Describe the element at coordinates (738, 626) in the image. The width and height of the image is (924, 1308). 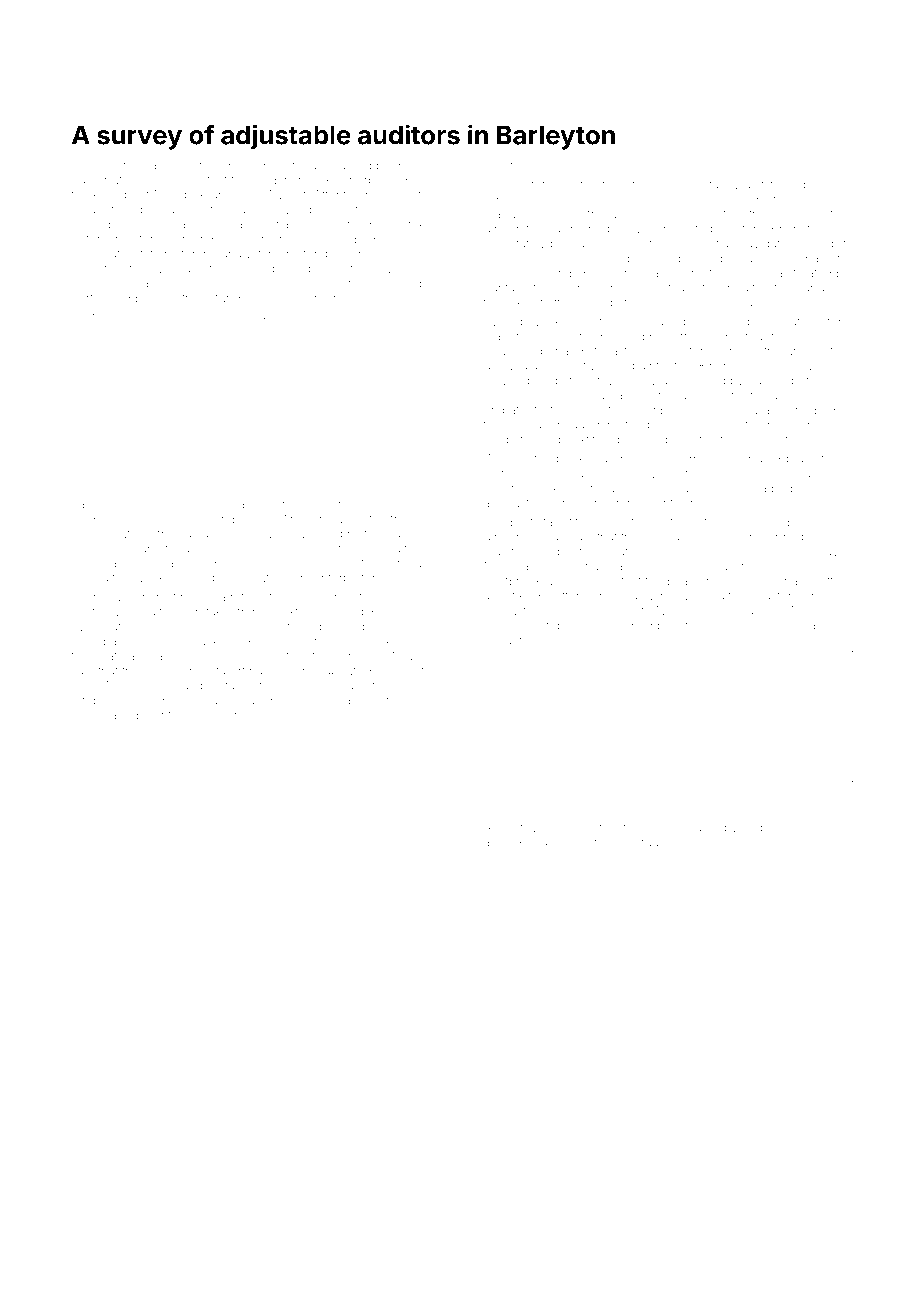
I see `sporks` at that location.
